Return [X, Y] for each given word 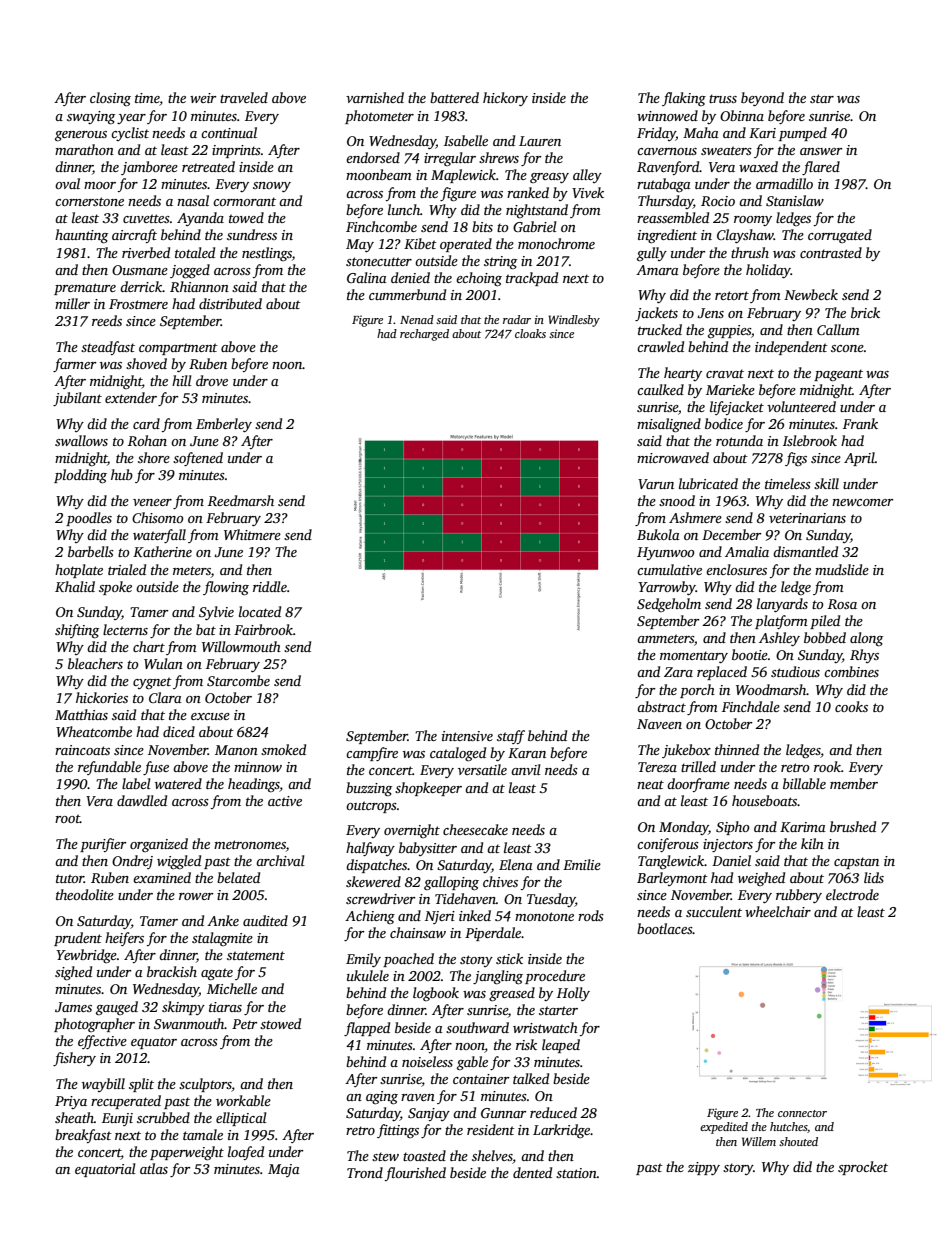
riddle [270, 586]
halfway [370, 849]
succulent [714, 911]
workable [243, 1100]
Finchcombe [381, 226]
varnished [375, 97]
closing [110, 99]
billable [804, 783]
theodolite [85, 894]
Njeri [440, 917]
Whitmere [252, 534]
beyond [762, 99]
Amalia [747, 551]
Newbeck [811, 294]
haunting [81, 236]
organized [159, 845]
